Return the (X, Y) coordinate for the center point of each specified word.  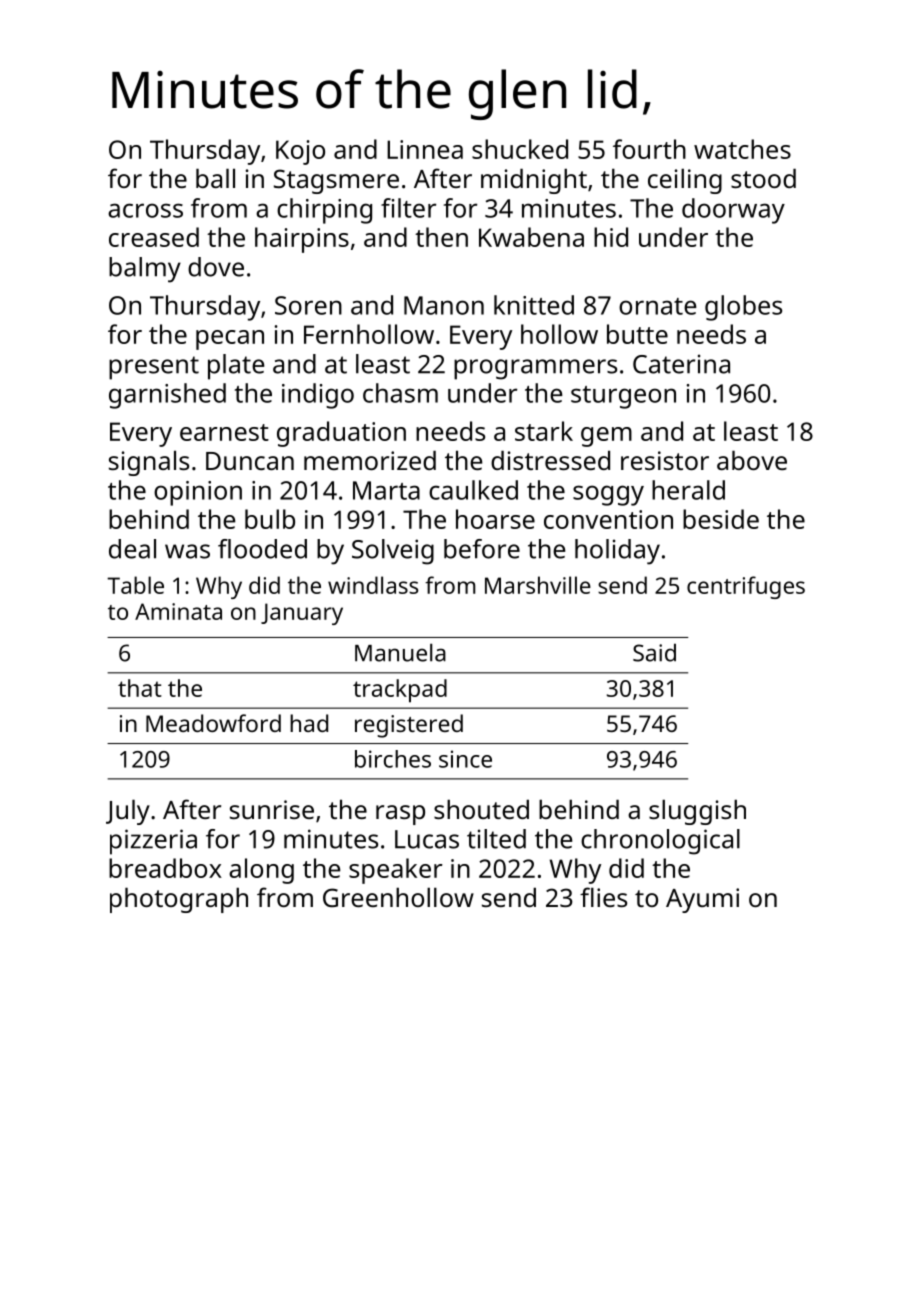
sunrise (272, 809)
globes (743, 308)
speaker (396, 871)
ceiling (685, 181)
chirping (324, 211)
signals (149, 463)
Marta (386, 490)
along (261, 871)
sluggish (697, 812)
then (441, 237)
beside (721, 519)
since (465, 759)
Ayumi (702, 900)
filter (408, 208)
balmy (145, 270)
